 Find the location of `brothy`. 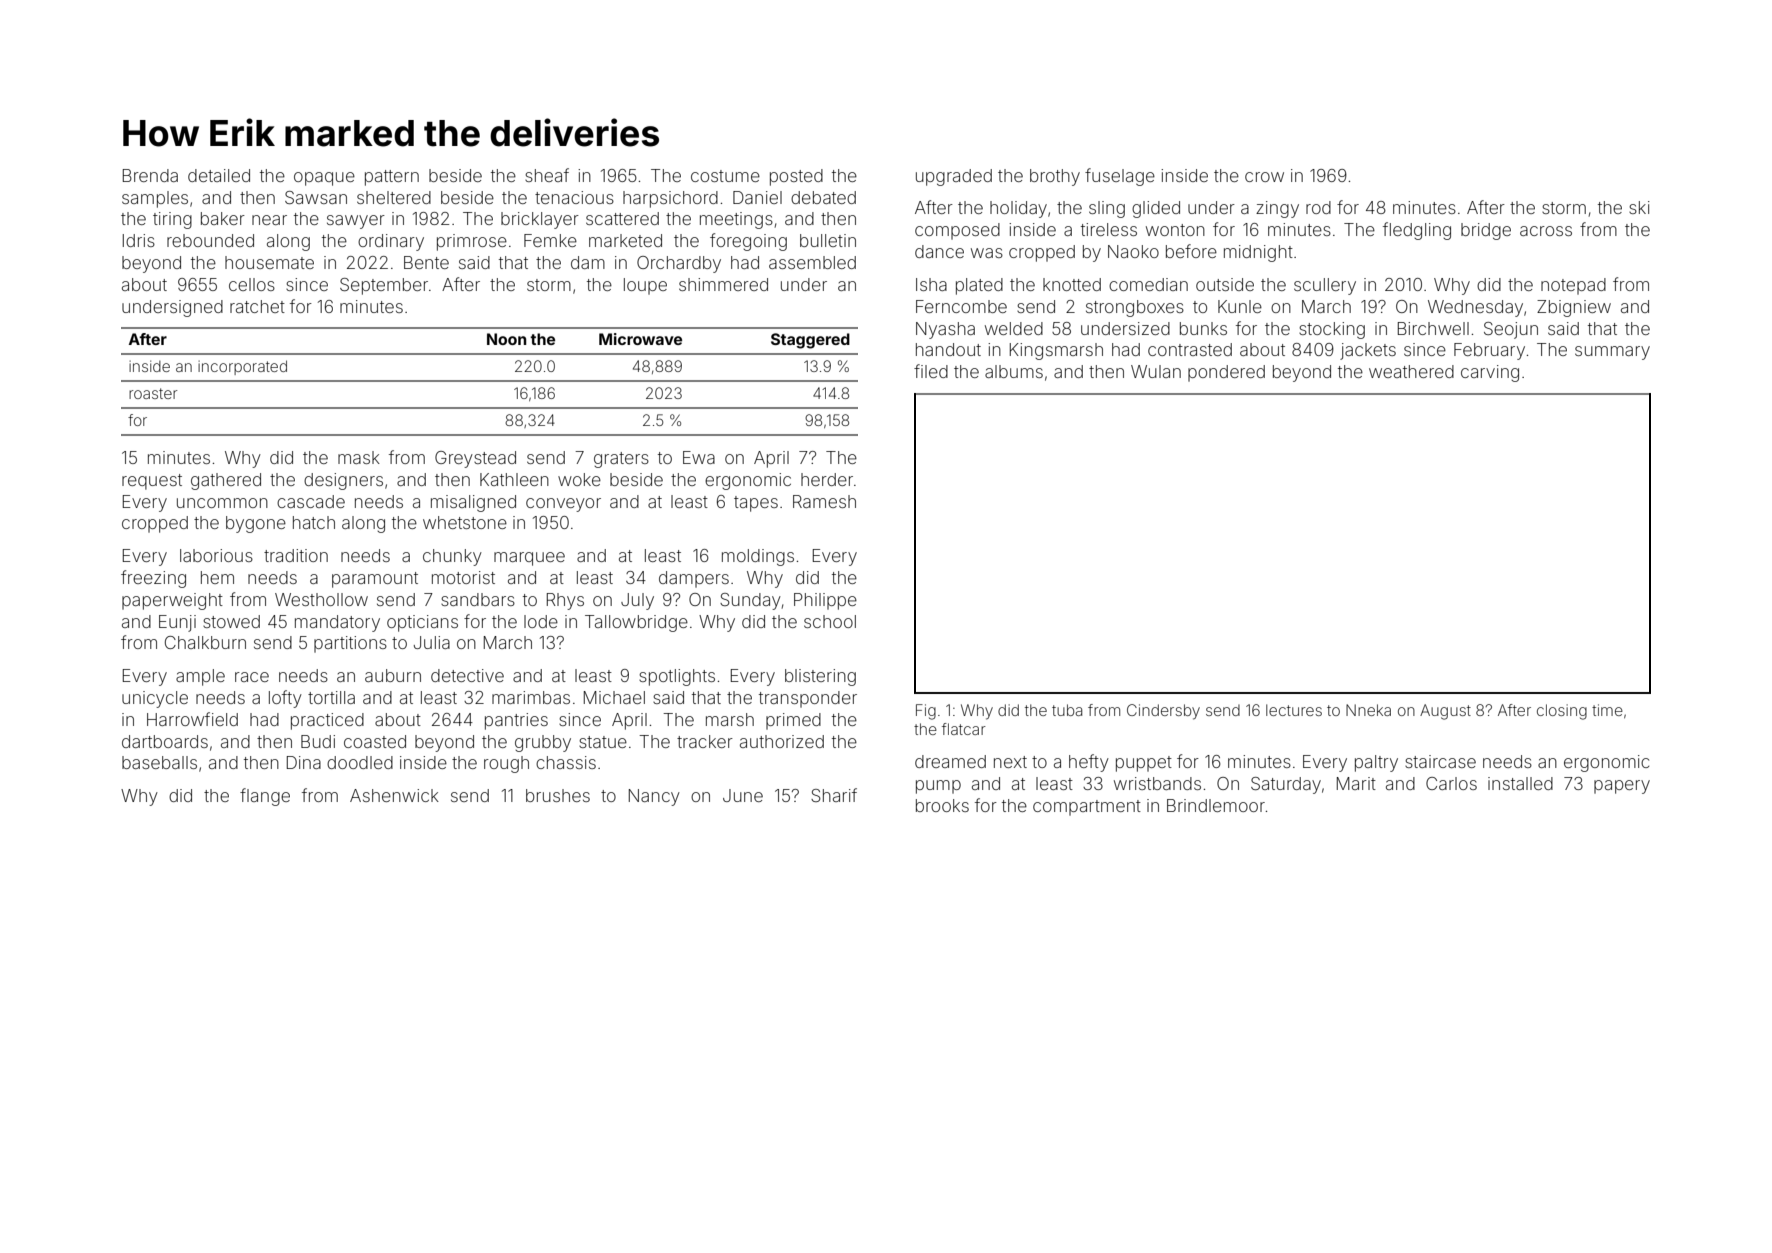

brothy is located at coordinates (1055, 177).
